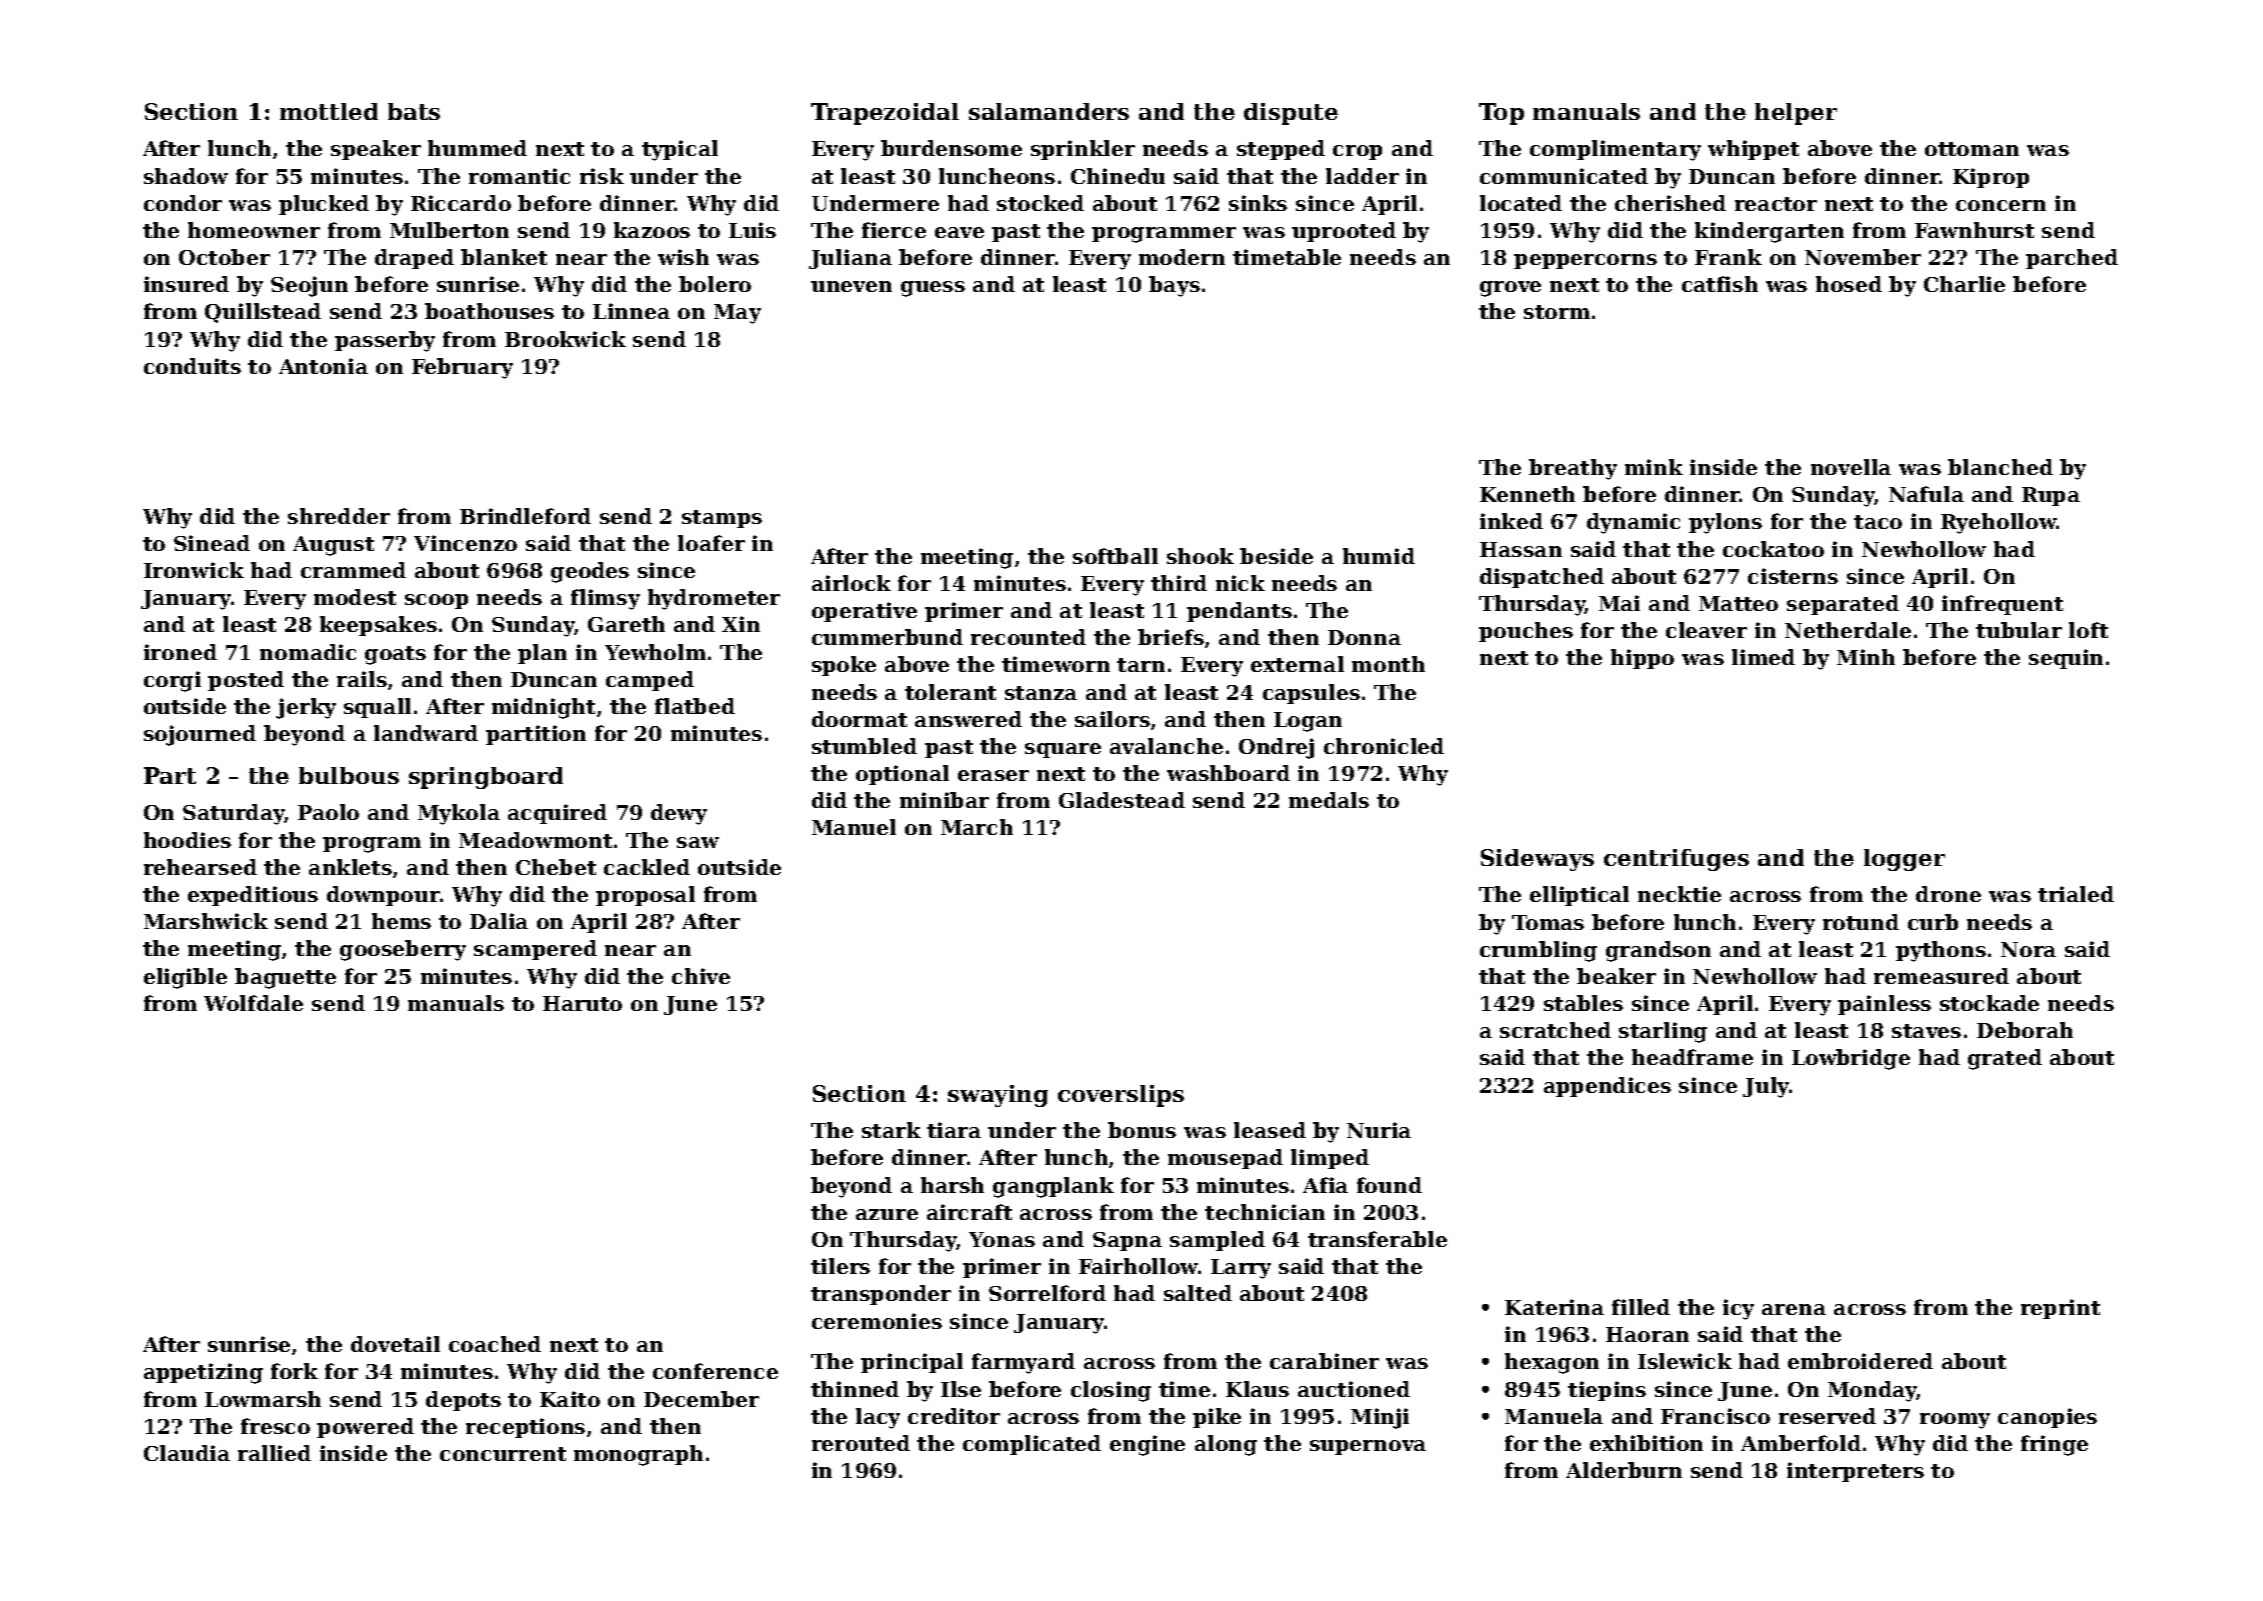 The image size is (2263, 1601). I want to click on medals, so click(1329, 800).
